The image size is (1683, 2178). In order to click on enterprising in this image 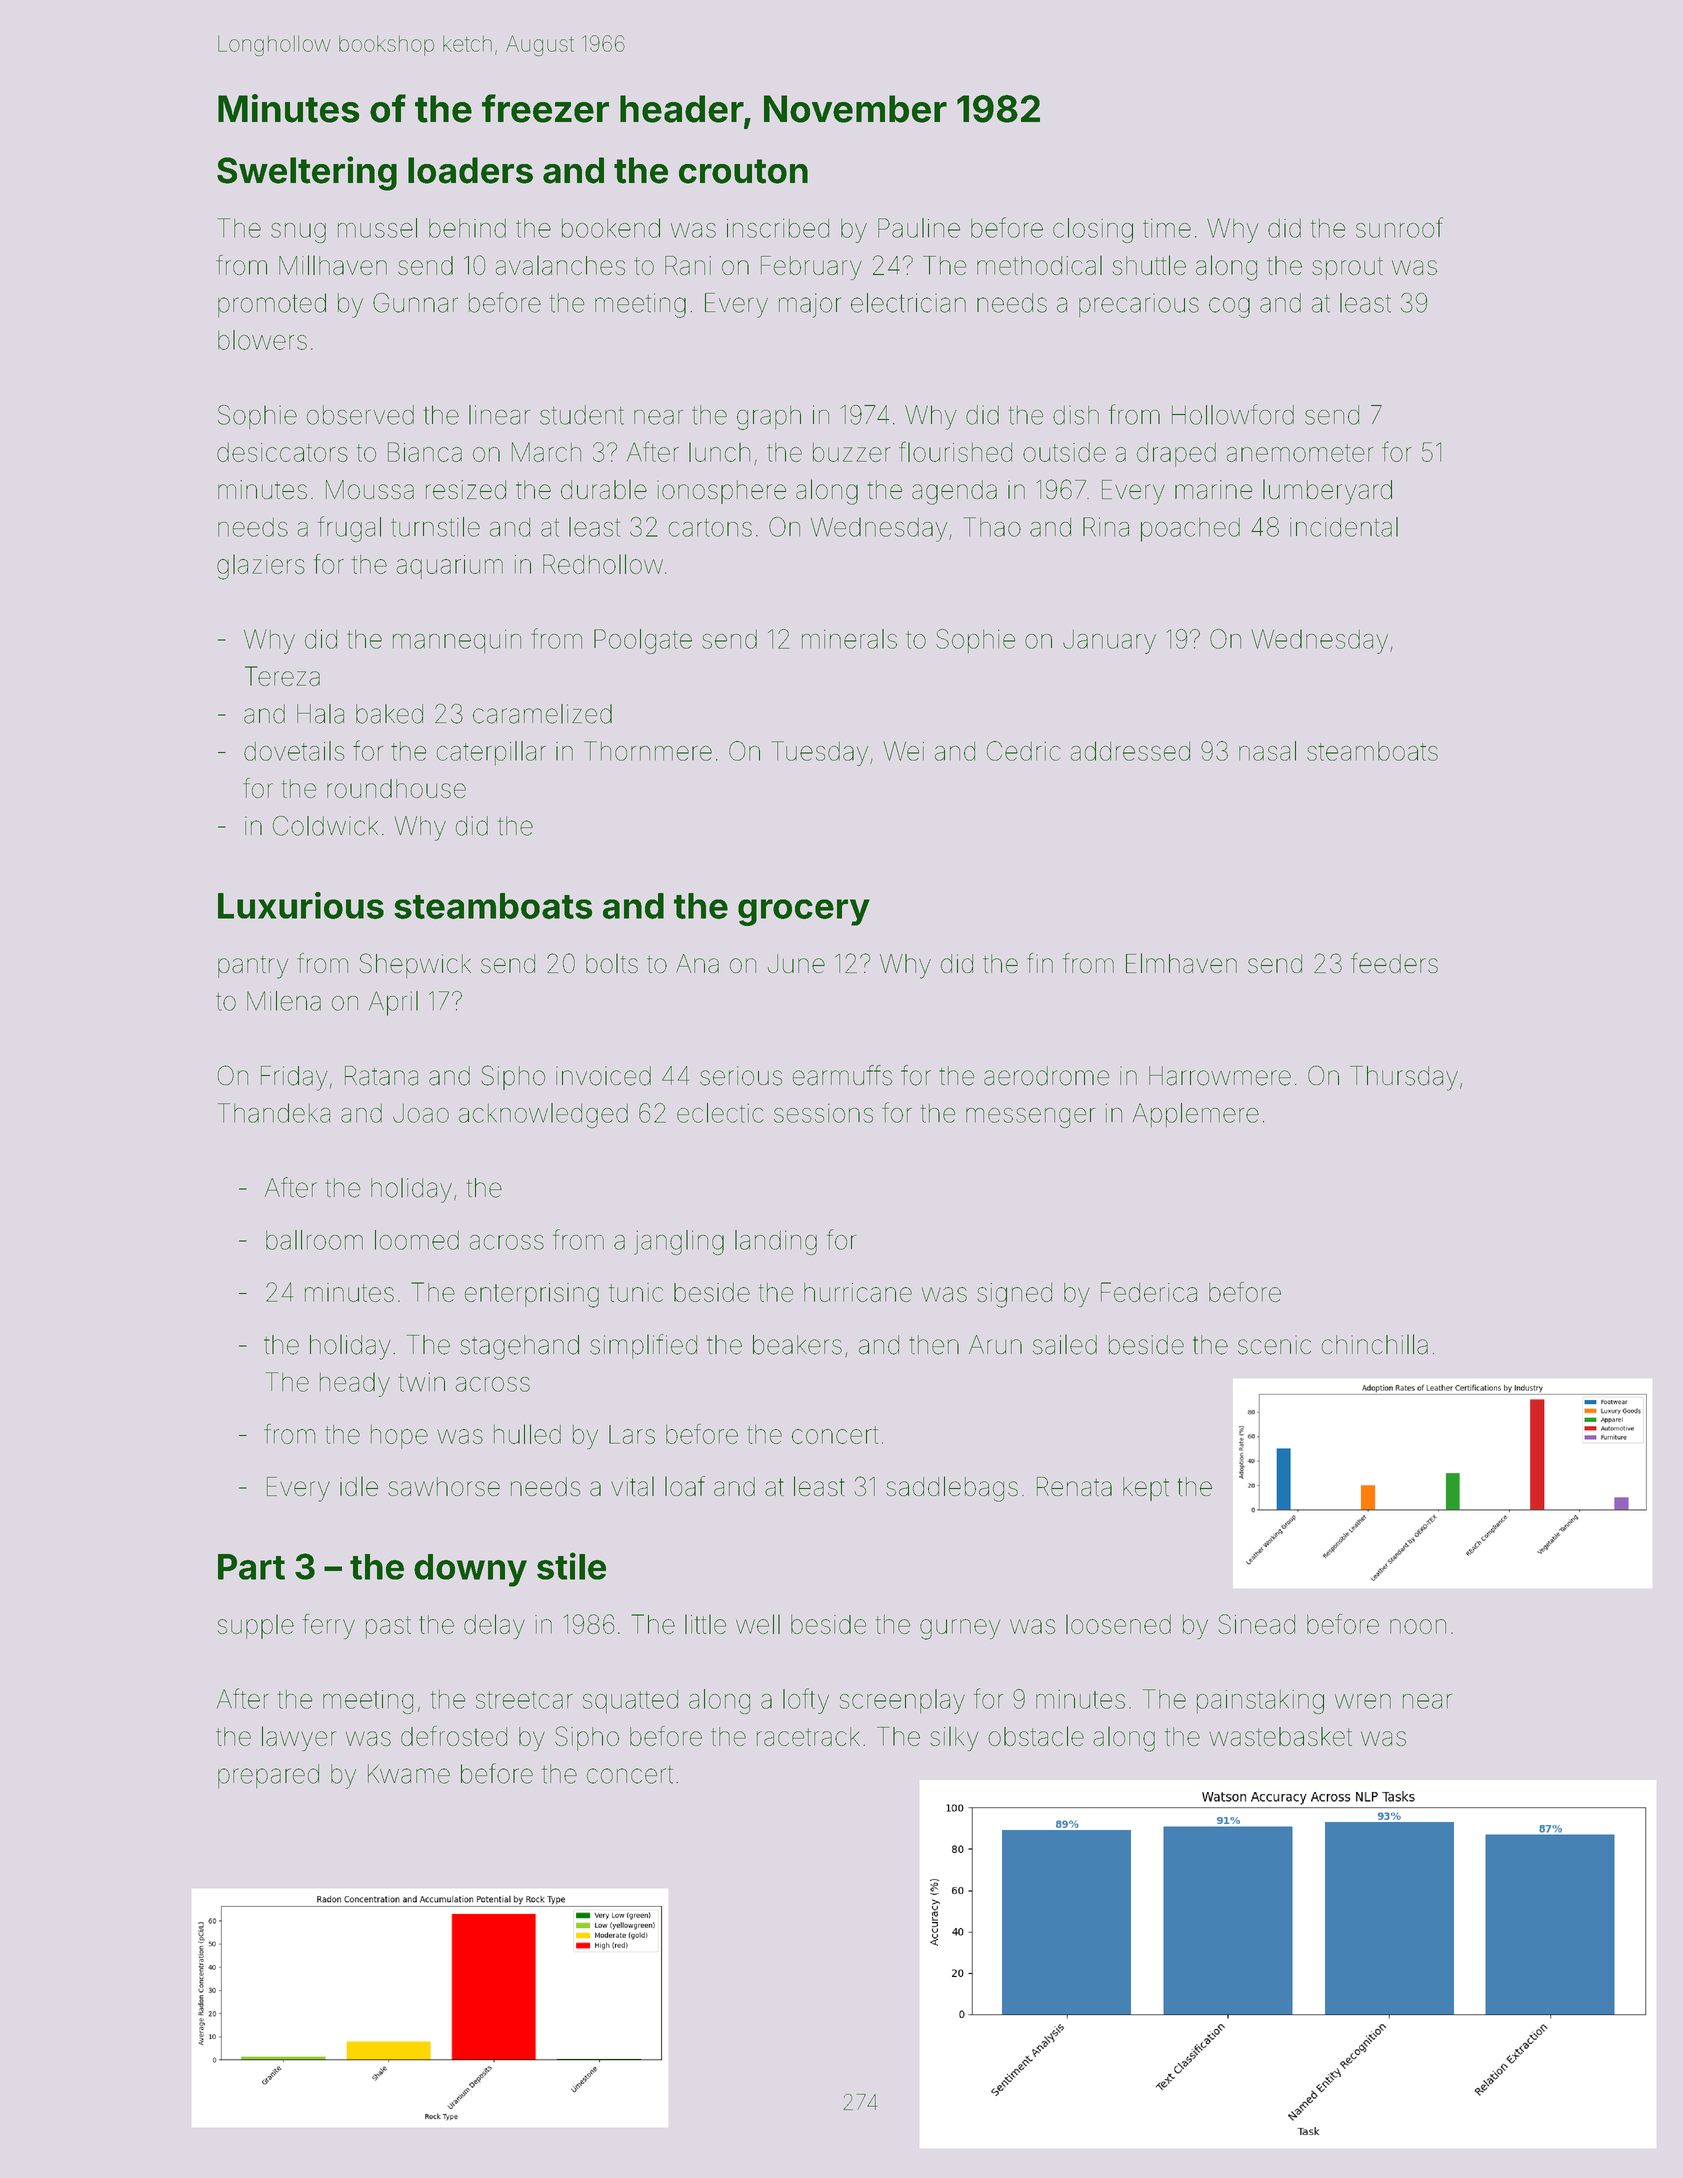, I will do `click(532, 1295)`.
